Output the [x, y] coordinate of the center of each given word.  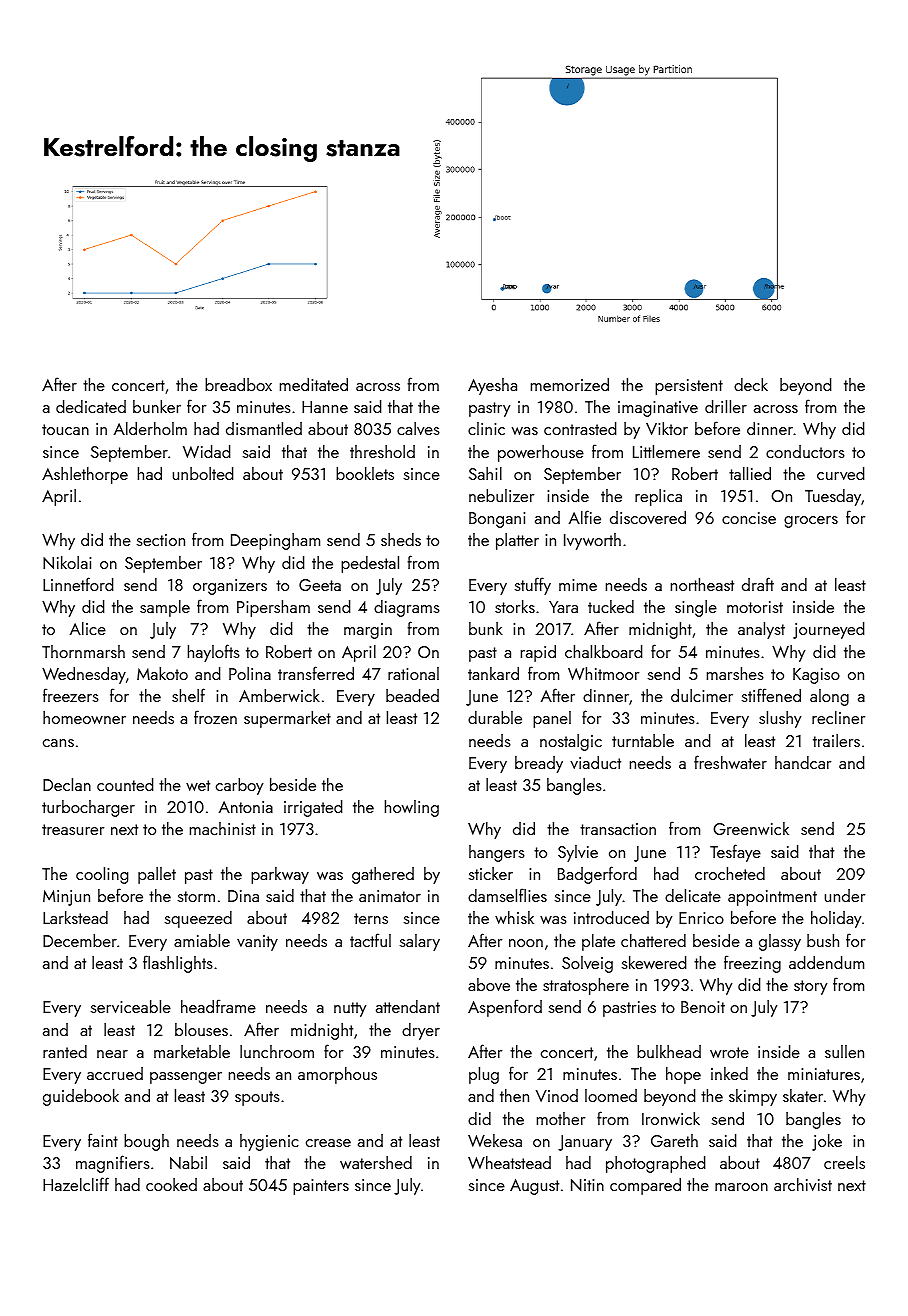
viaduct [595, 762]
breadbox [238, 384]
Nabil [188, 1162]
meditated [314, 384]
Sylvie [578, 853]
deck [751, 384]
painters [321, 1187]
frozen [215, 717]
